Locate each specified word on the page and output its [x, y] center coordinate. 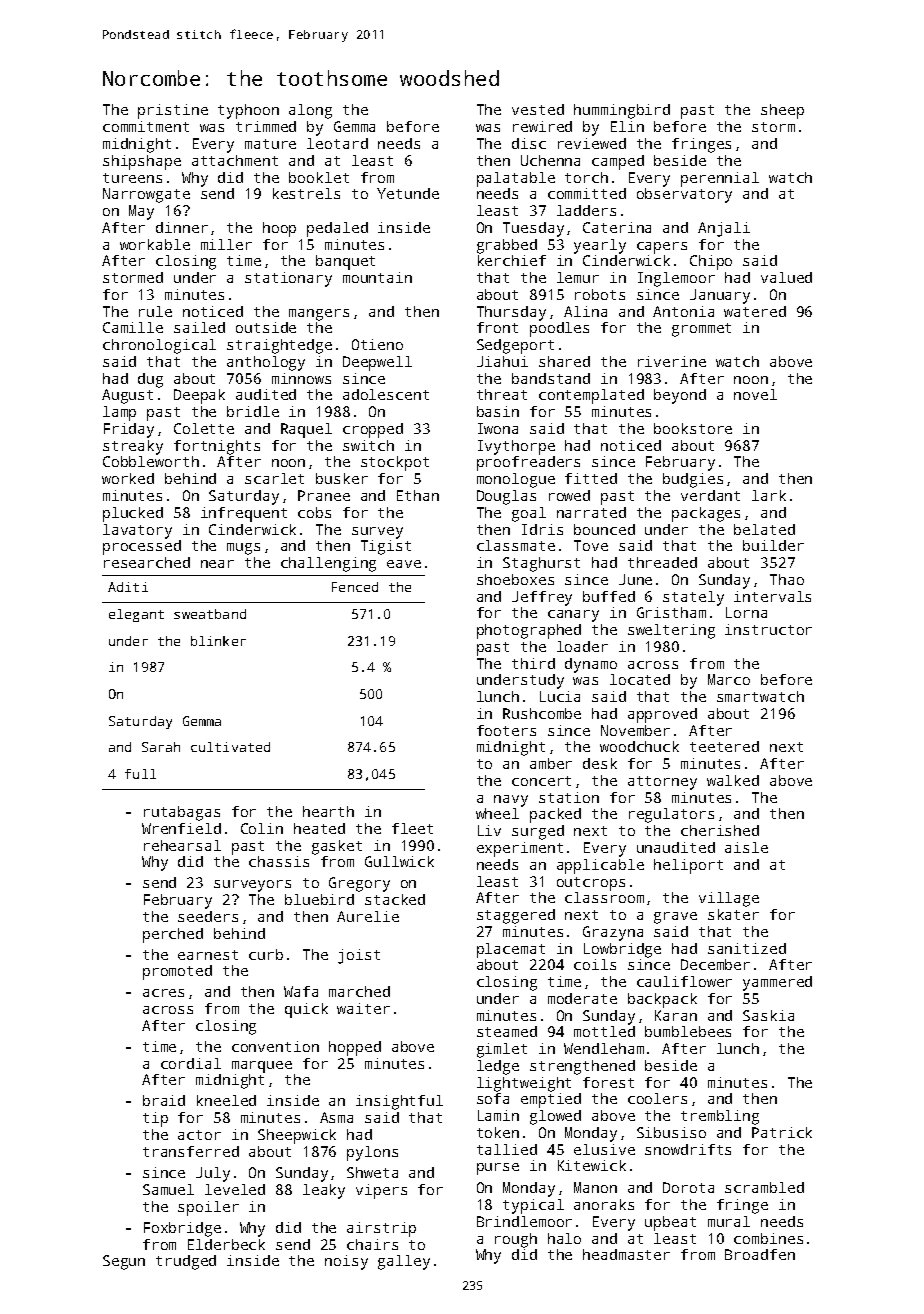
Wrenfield [181, 828]
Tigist [386, 547]
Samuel [168, 1189]
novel [755, 394]
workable [155, 244]
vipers [381, 1191]
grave [675, 918]
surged [538, 832]
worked [128, 478]
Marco [729, 679]
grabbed [507, 246]
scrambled [764, 1187]
